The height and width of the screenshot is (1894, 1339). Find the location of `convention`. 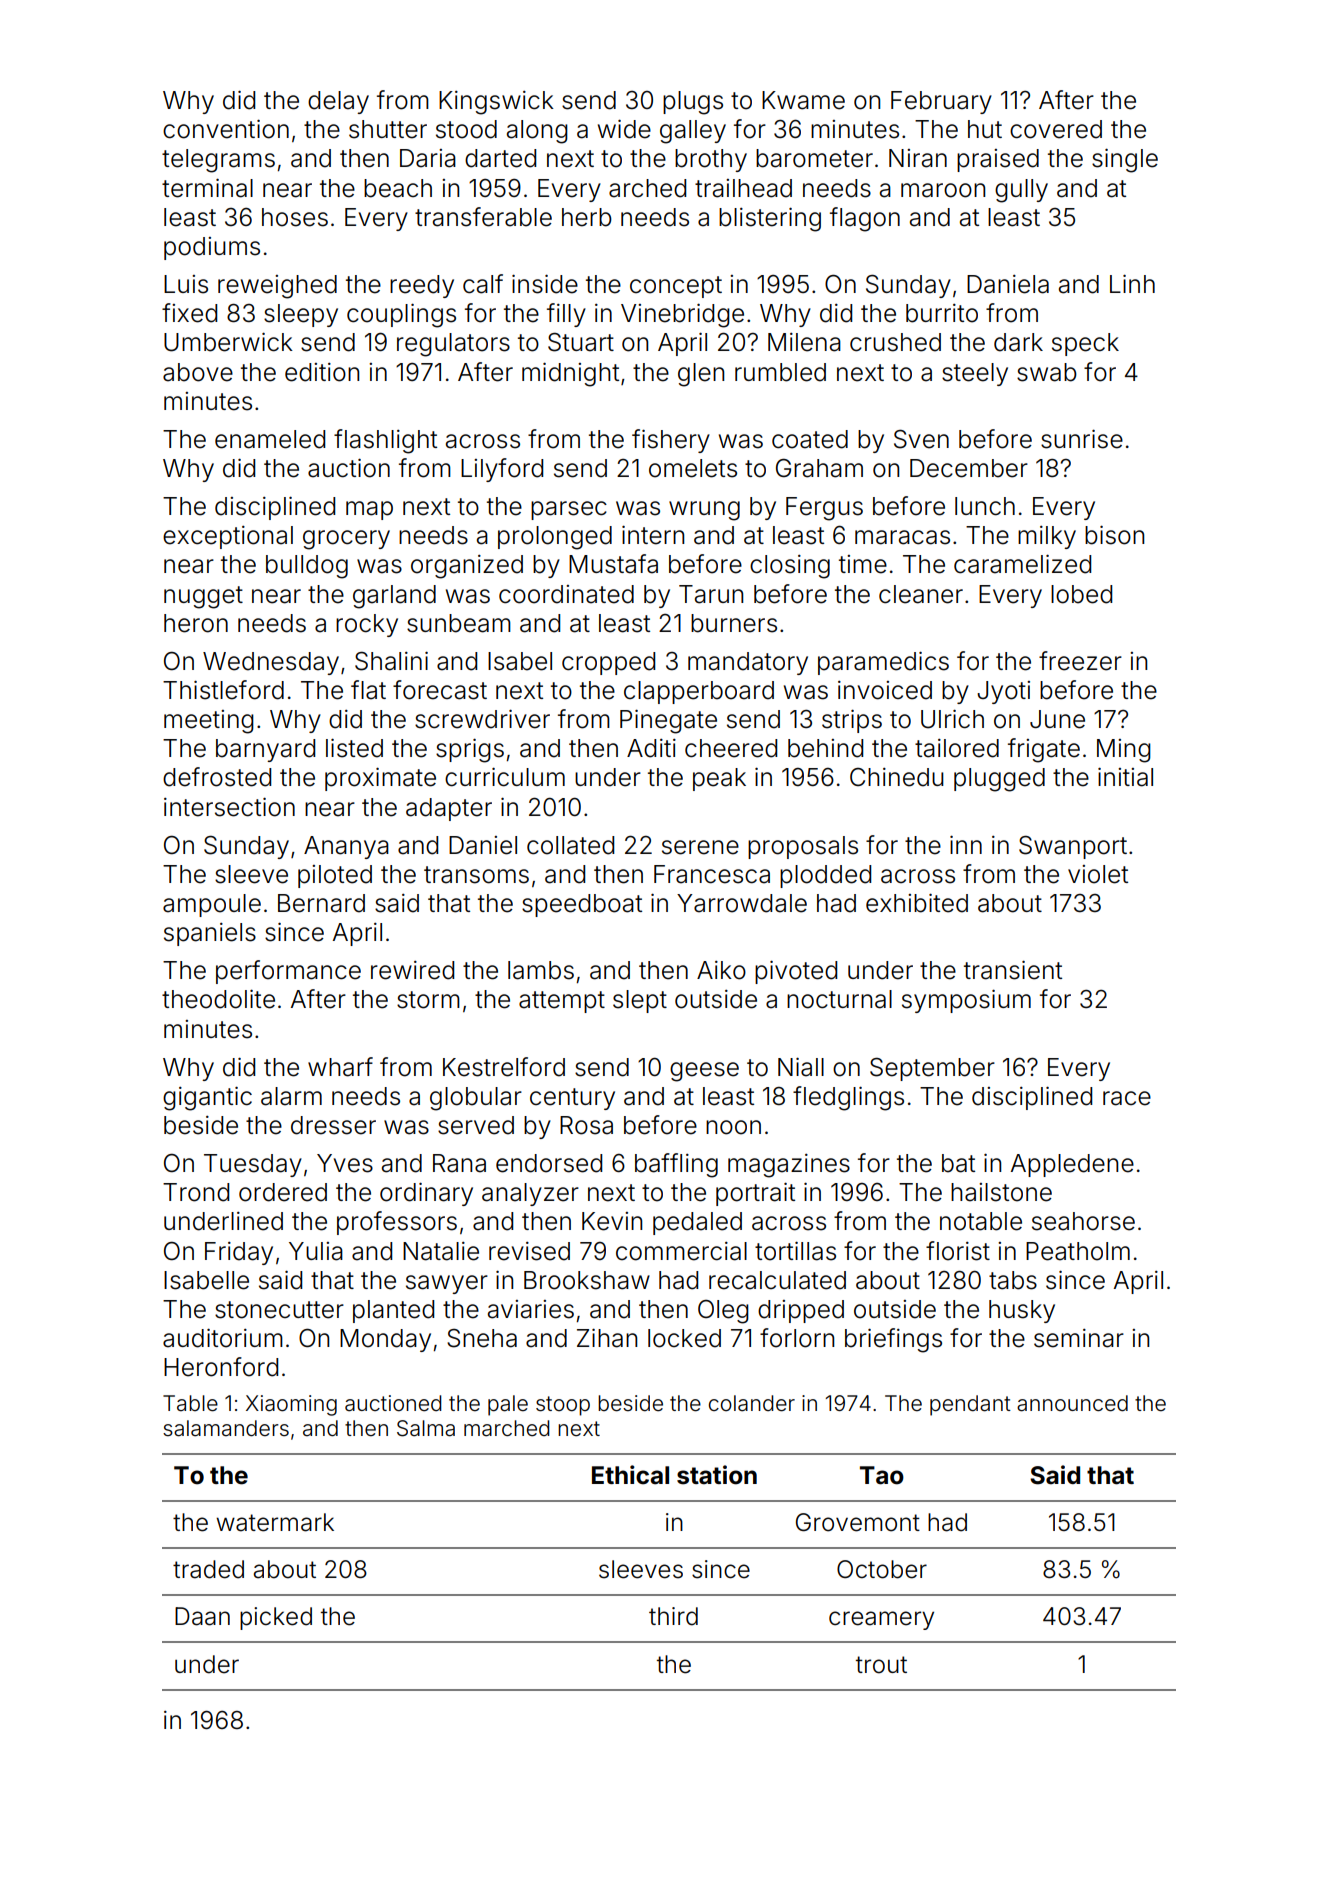

convention is located at coordinates (226, 129).
